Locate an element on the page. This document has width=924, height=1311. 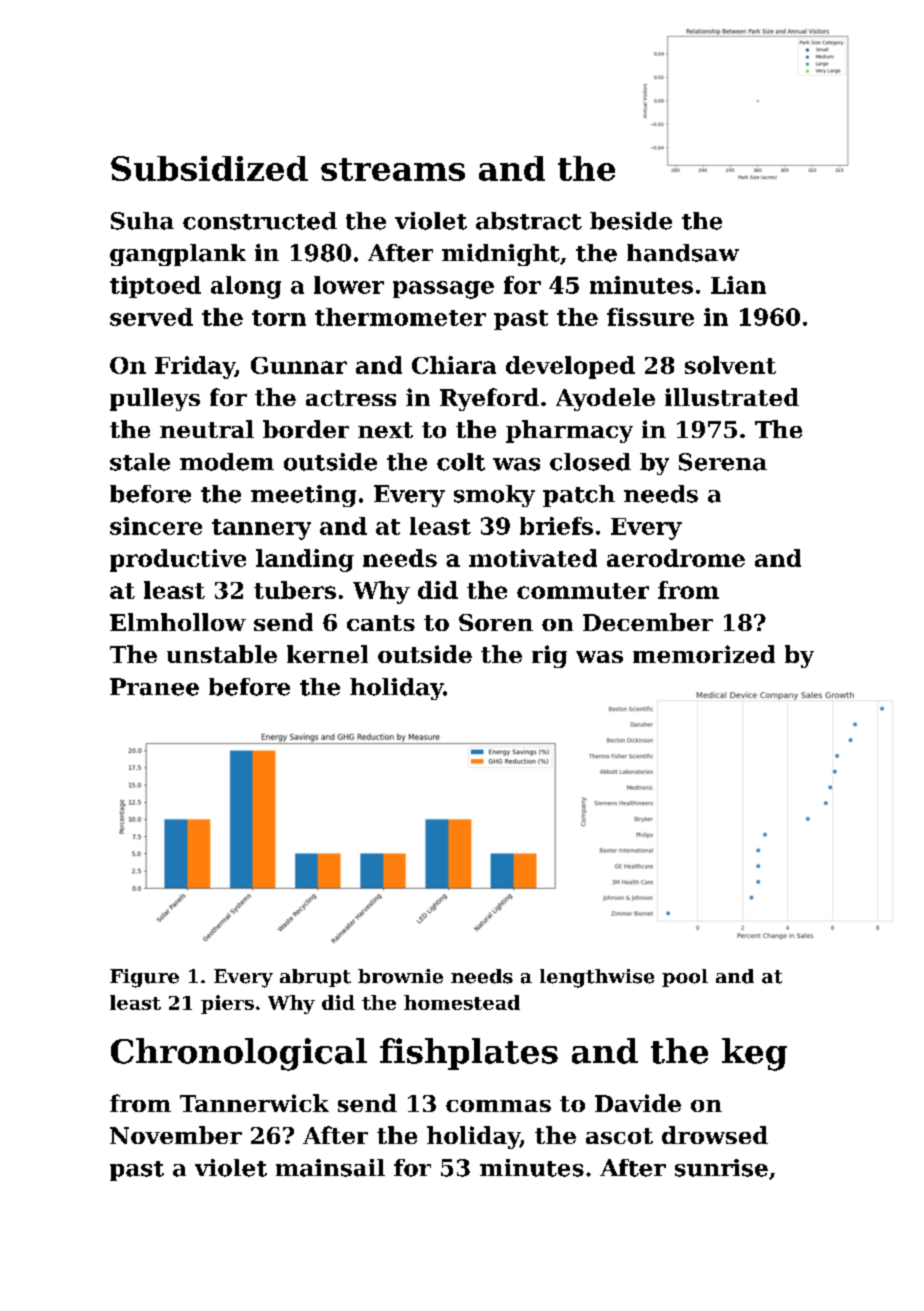
Tannerwick is located at coordinates (254, 1103).
